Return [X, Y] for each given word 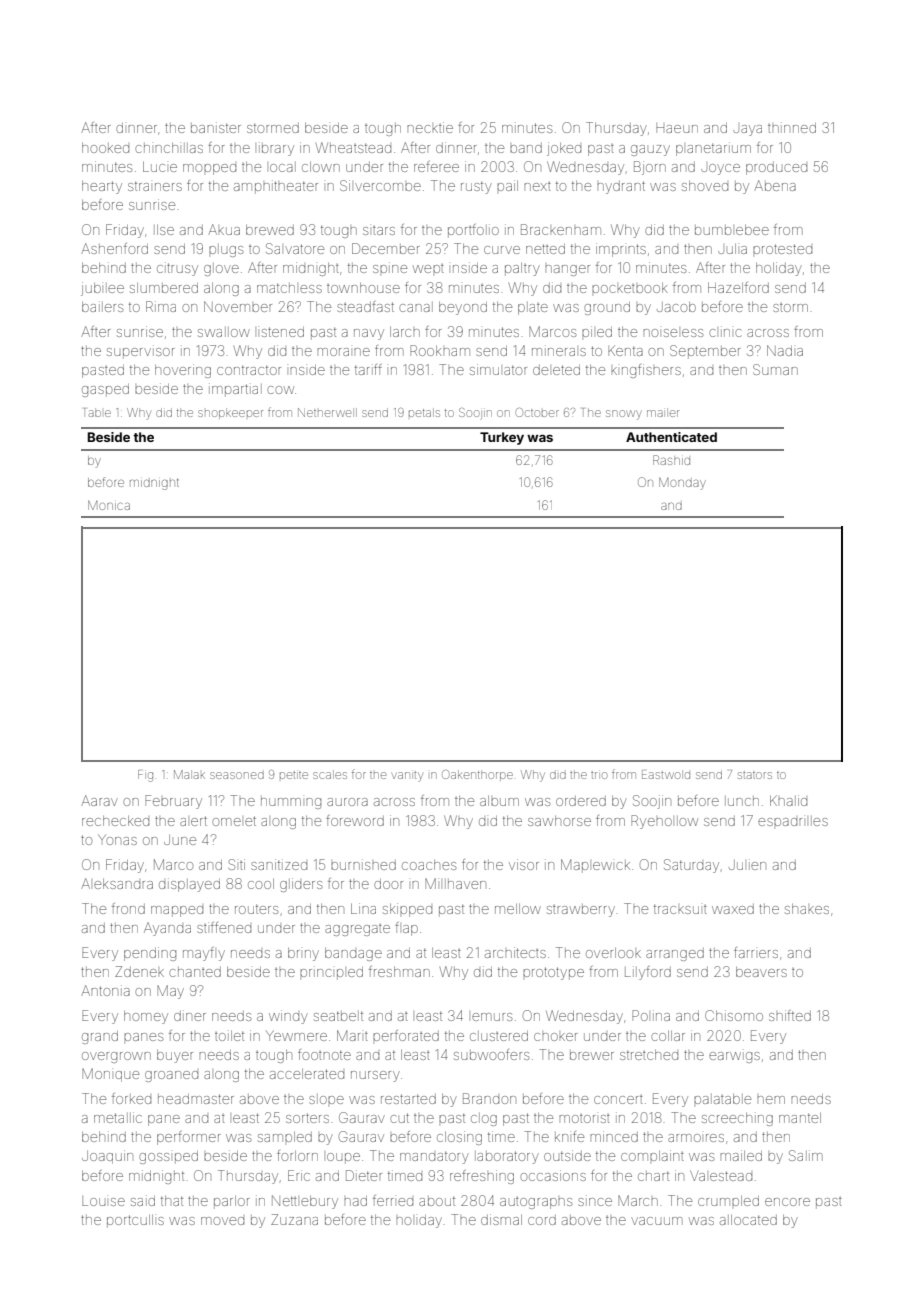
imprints [621, 250]
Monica [109, 505]
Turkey [502, 438]
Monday [682, 483]
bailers [102, 306]
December [385, 248]
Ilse [165, 230]
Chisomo [734, 1015]
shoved [705, 186]
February [173, 802]
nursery [375, 1076]
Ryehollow [664, 822]
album [499, 801]
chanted [195, 972]
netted [545, 249]
